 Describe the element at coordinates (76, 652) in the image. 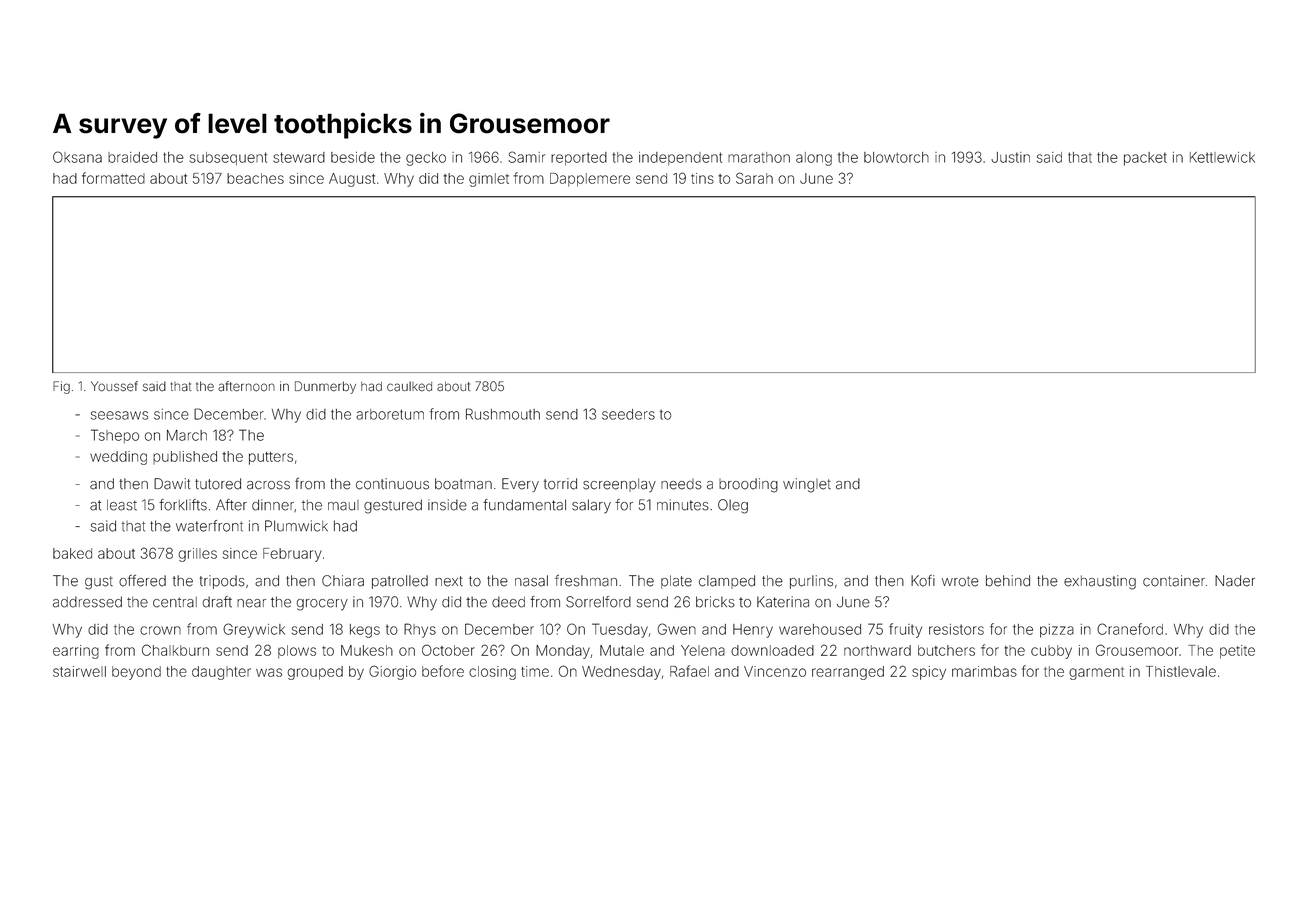

I see `earring` at that location.
